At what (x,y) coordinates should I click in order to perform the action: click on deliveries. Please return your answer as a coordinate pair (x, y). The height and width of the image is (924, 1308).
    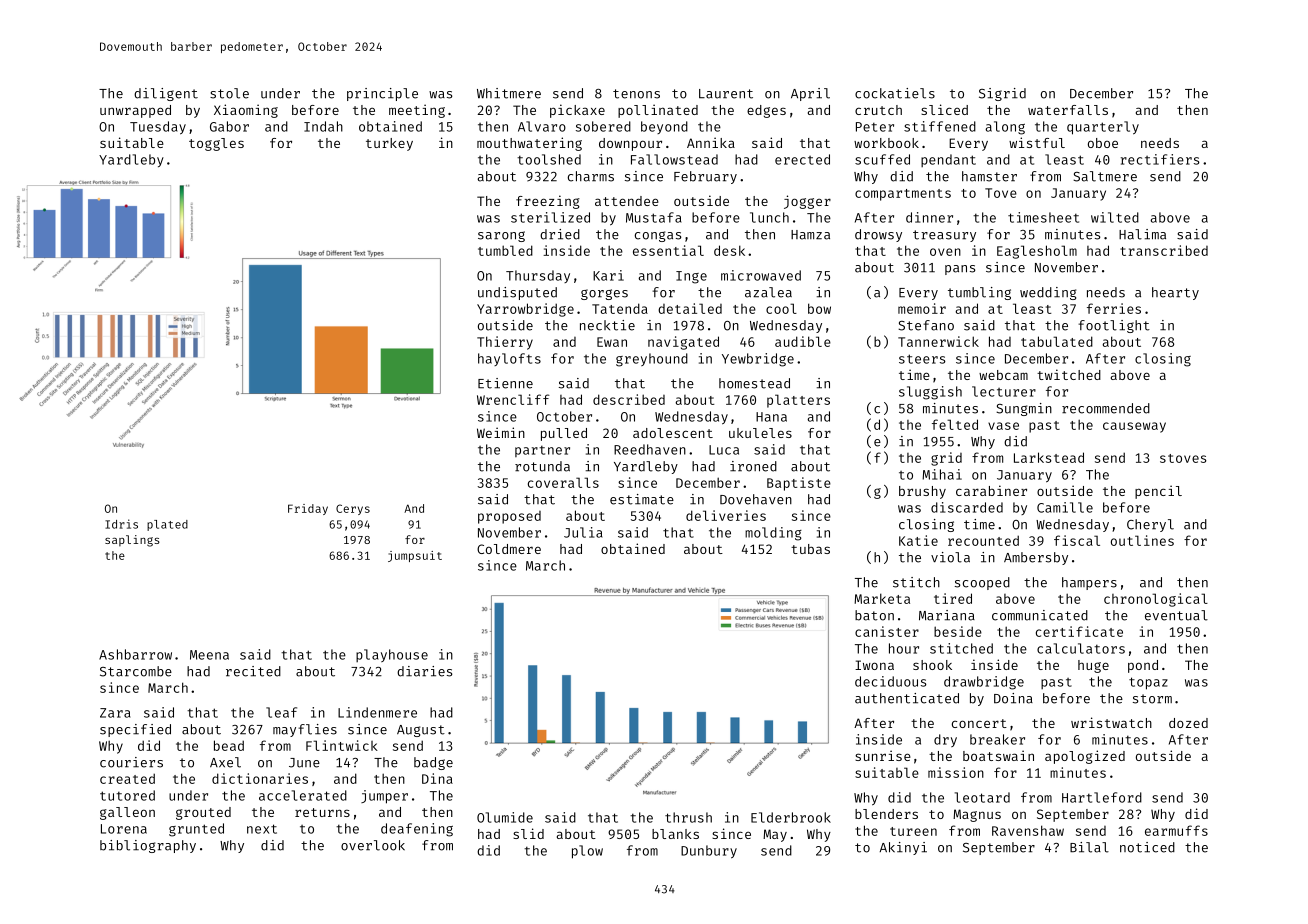
    Looking at the image, I should click on (726, 515).
